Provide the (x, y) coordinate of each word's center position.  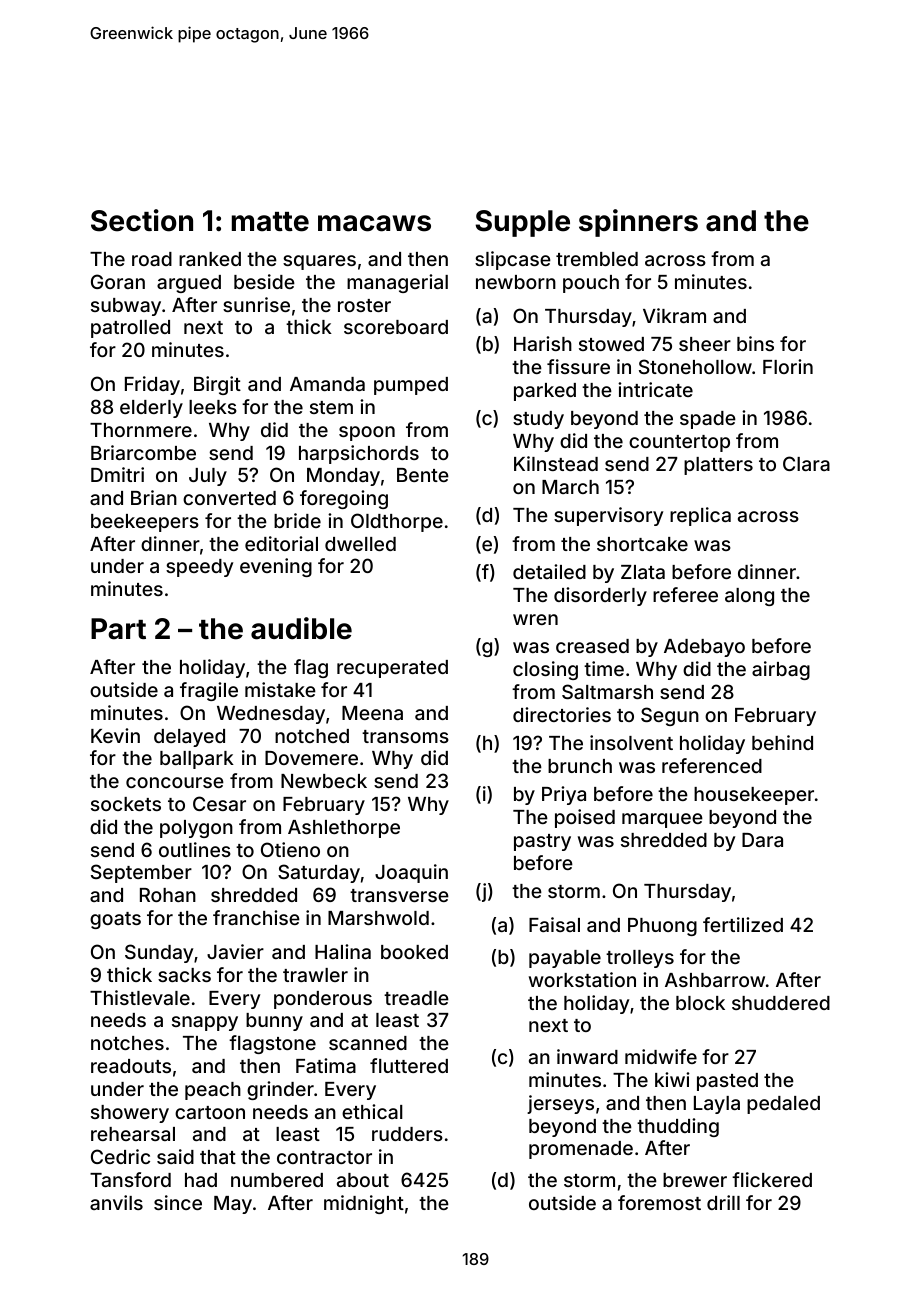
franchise (256, 917)
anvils (116, 1202)
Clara (806, 463)
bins (755, 343)
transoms (405, 736)
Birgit (217, 385)
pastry (542, 842)
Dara (762, 840)
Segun (670, 716)
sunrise (256, 304)
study (538, 420)
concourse (175, 782)
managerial (397, 283)
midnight (364, 1204)
